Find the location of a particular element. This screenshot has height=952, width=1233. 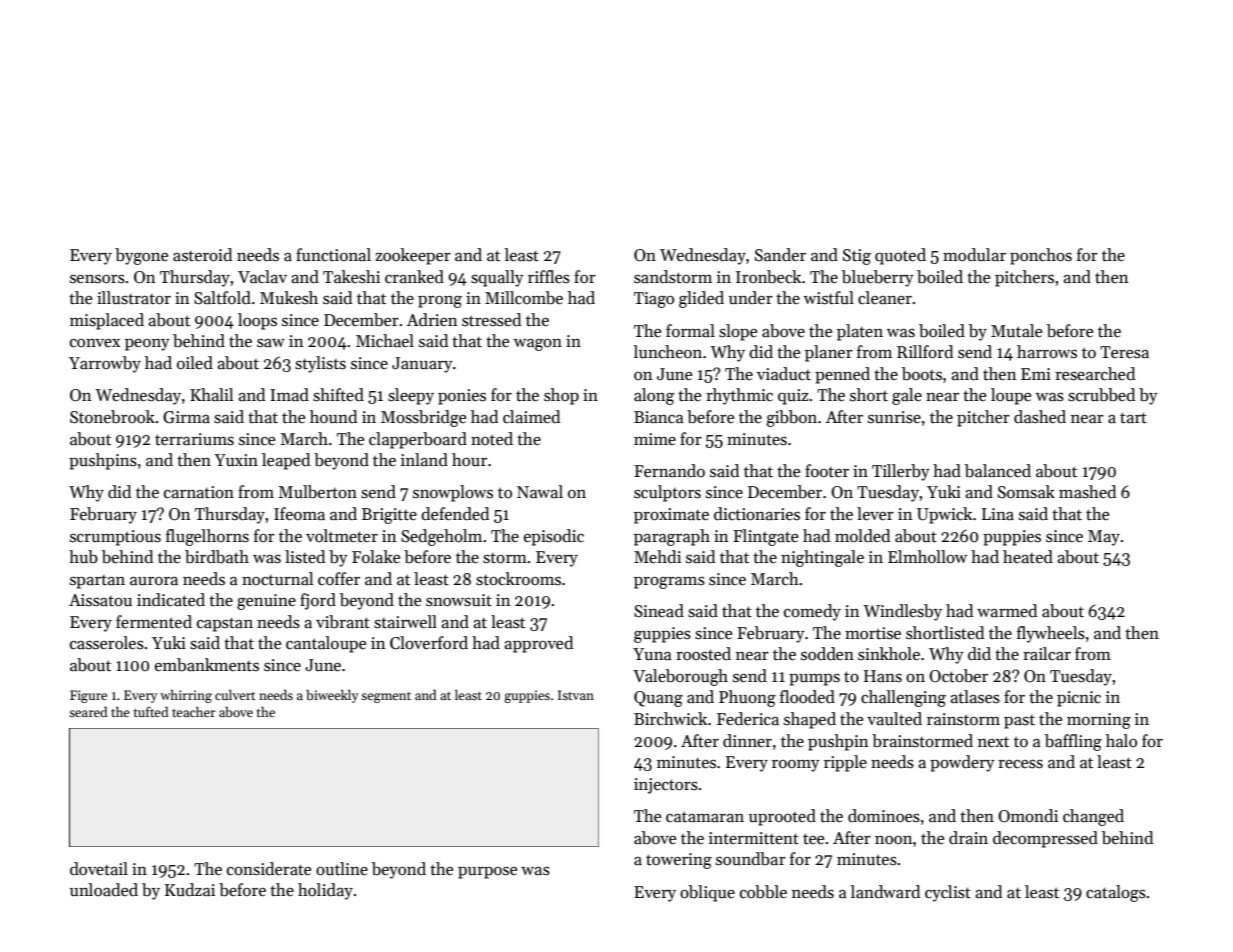

shop is located at coordinates (561, 396).
